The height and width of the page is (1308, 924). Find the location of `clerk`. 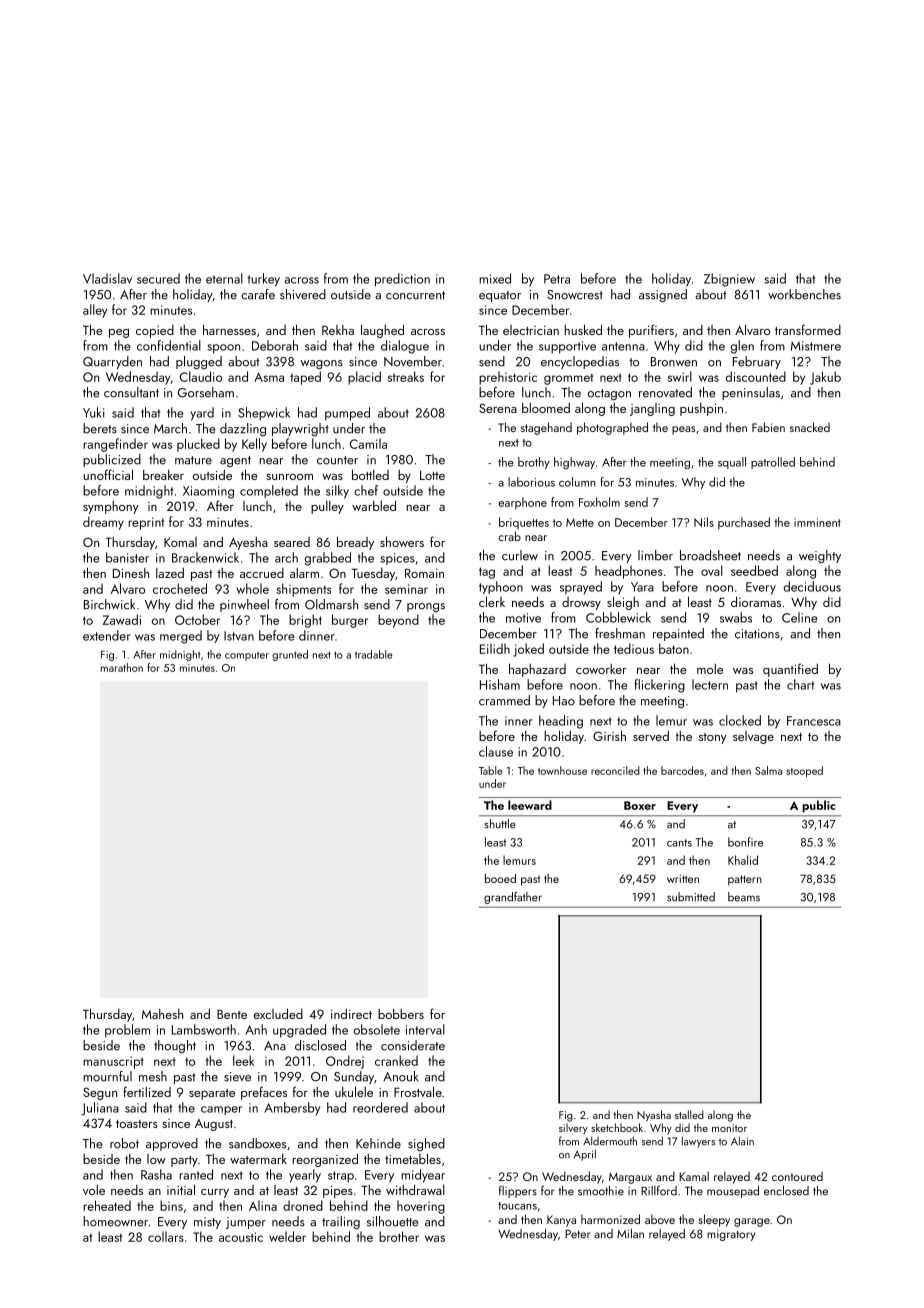

clerk is located at coordinates (492, 601).
